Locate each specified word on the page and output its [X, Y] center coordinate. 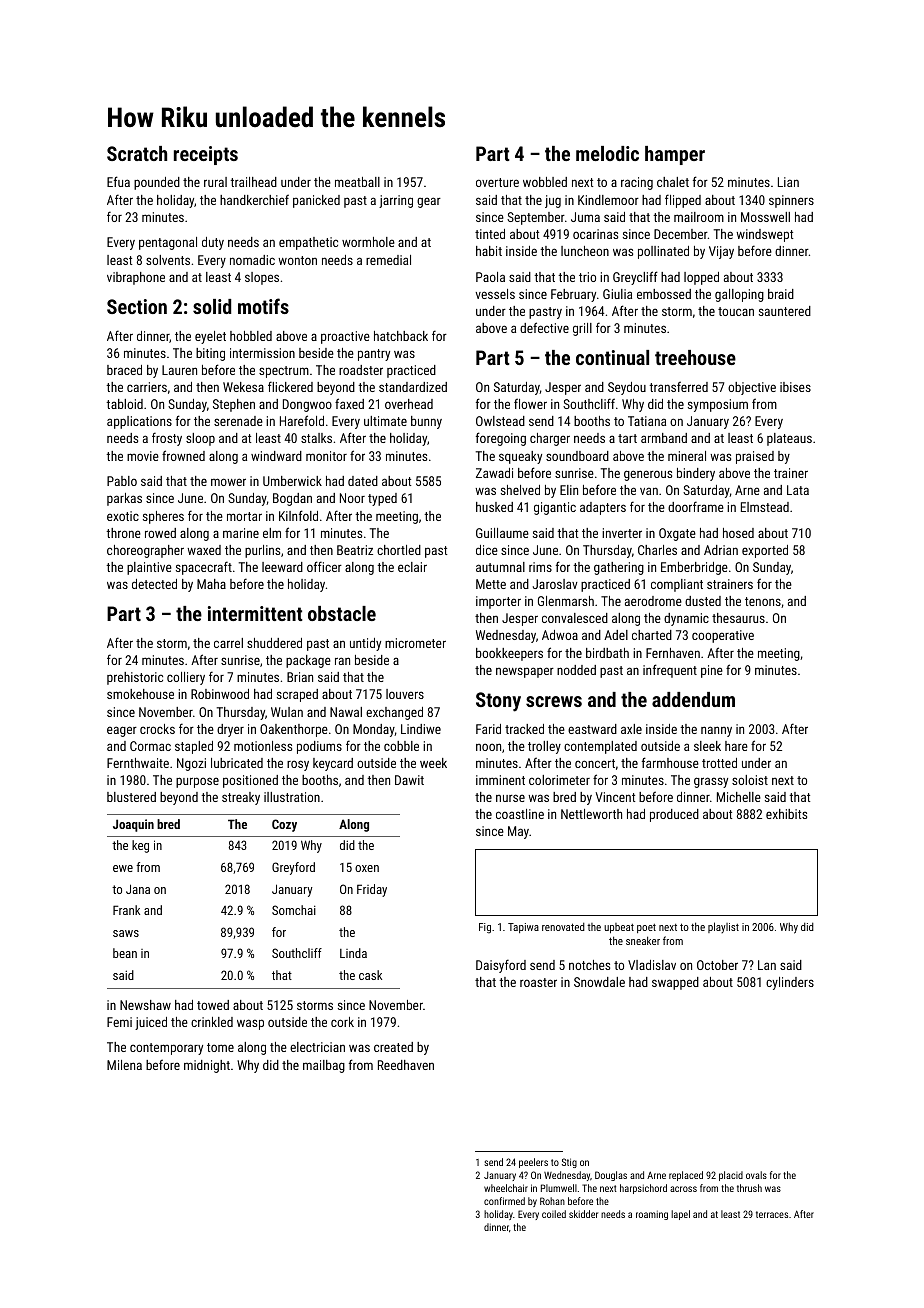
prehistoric [135, 678]
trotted [719, 763]
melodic [607, 153]
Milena [124, 1065]
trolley [544, 747]
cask [370, 975]
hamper [675, 155]
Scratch [137, 153]
